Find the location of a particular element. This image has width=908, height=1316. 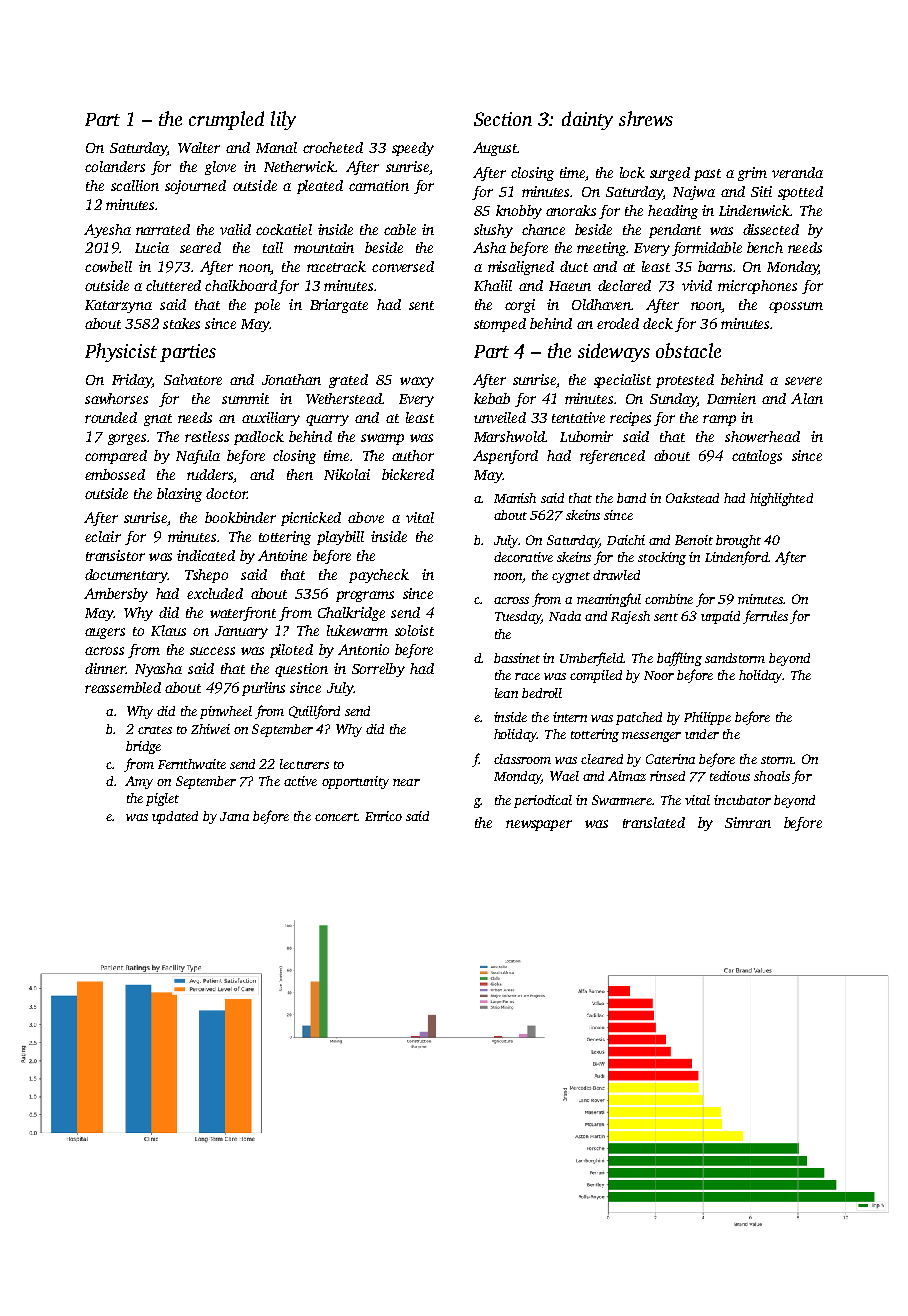

past is located at coordinates (707, 175).
